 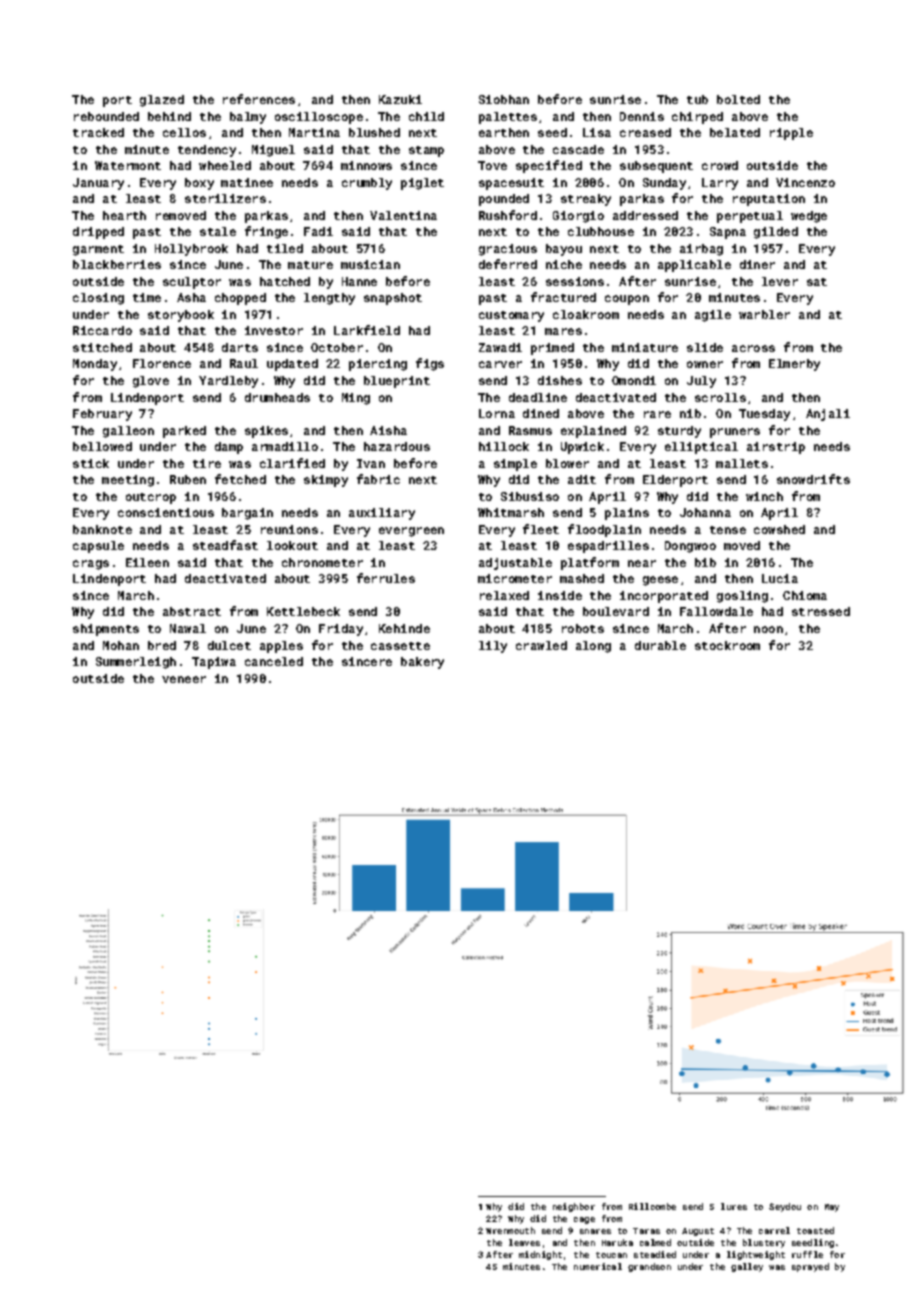 I want to click on veneer, so click(x=184, y=679).
